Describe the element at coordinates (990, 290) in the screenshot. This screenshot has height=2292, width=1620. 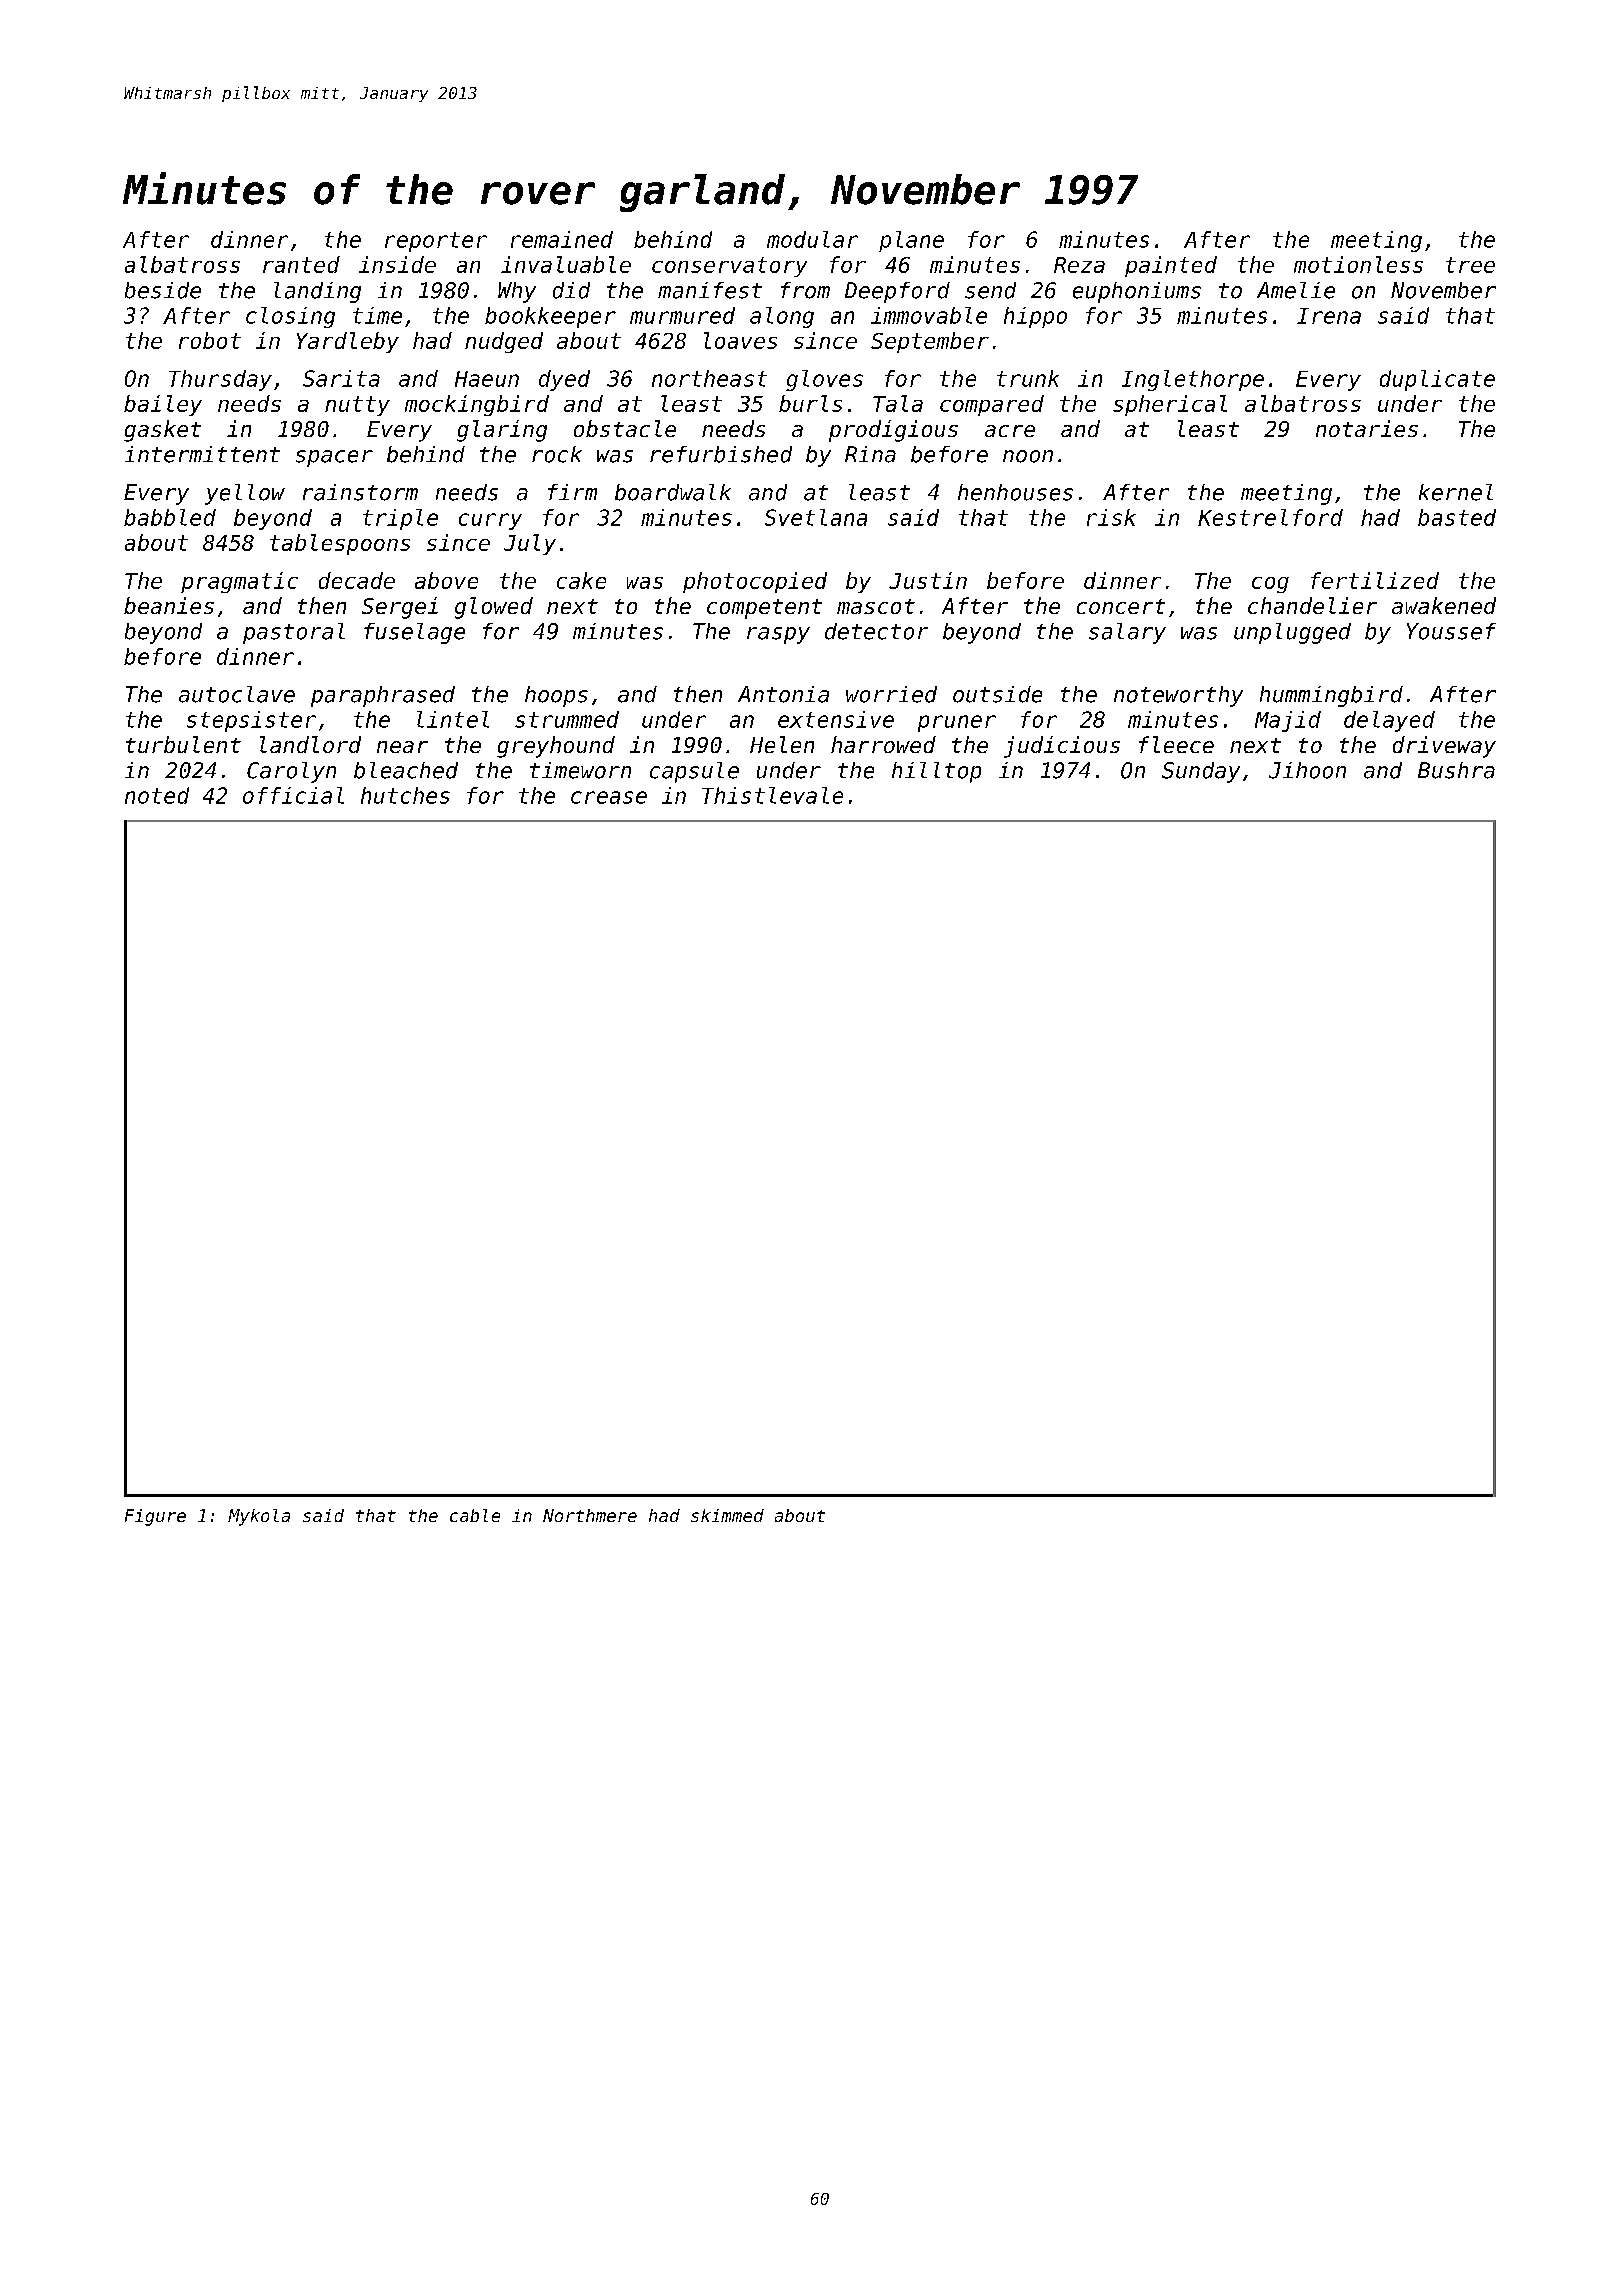
I see `send` at that location.
